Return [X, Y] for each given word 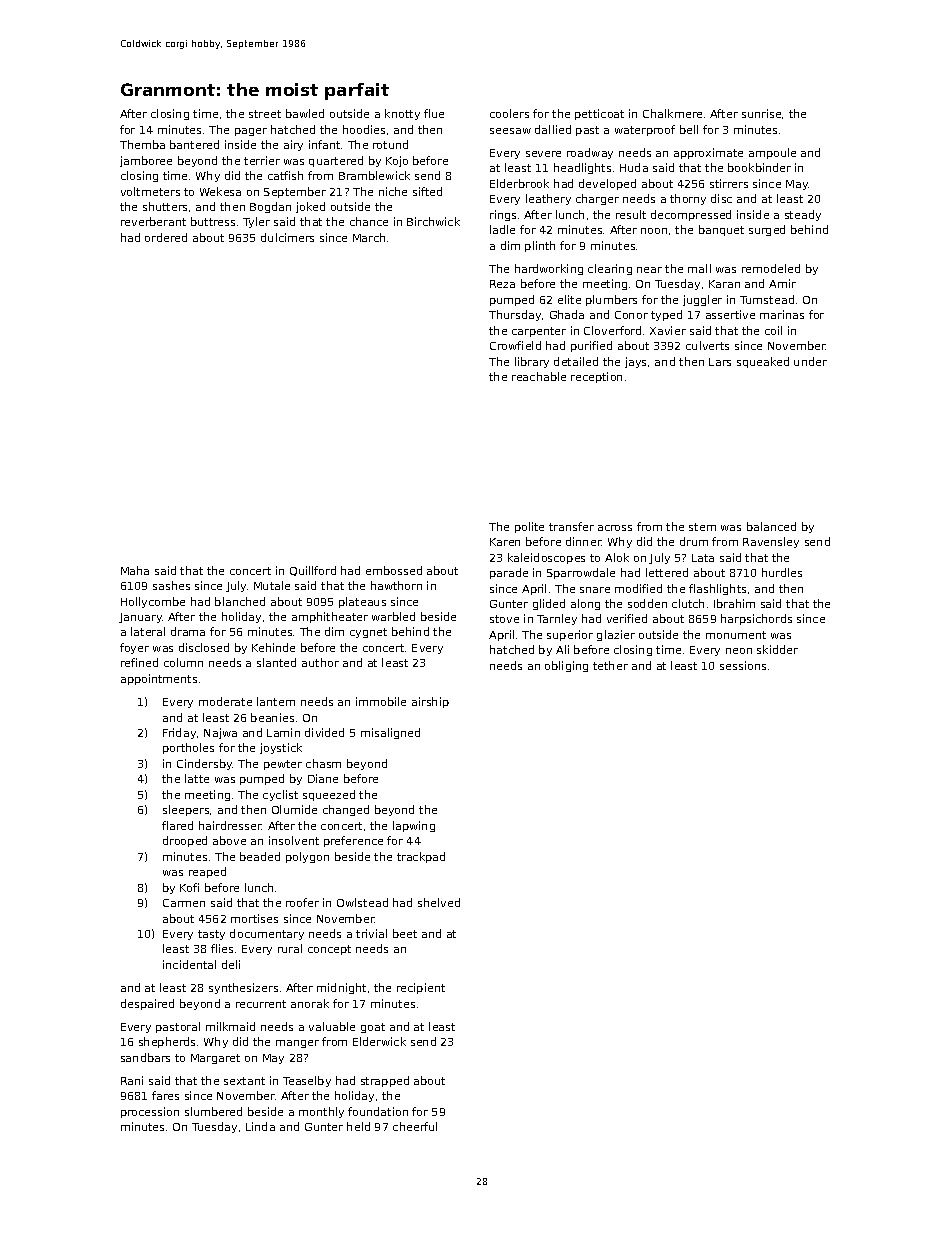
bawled [305, 113]
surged [767, 230]
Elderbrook [519, 183]
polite [529, 527]
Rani [132, 1080]
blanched [240, 601]
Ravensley [771, 542]
